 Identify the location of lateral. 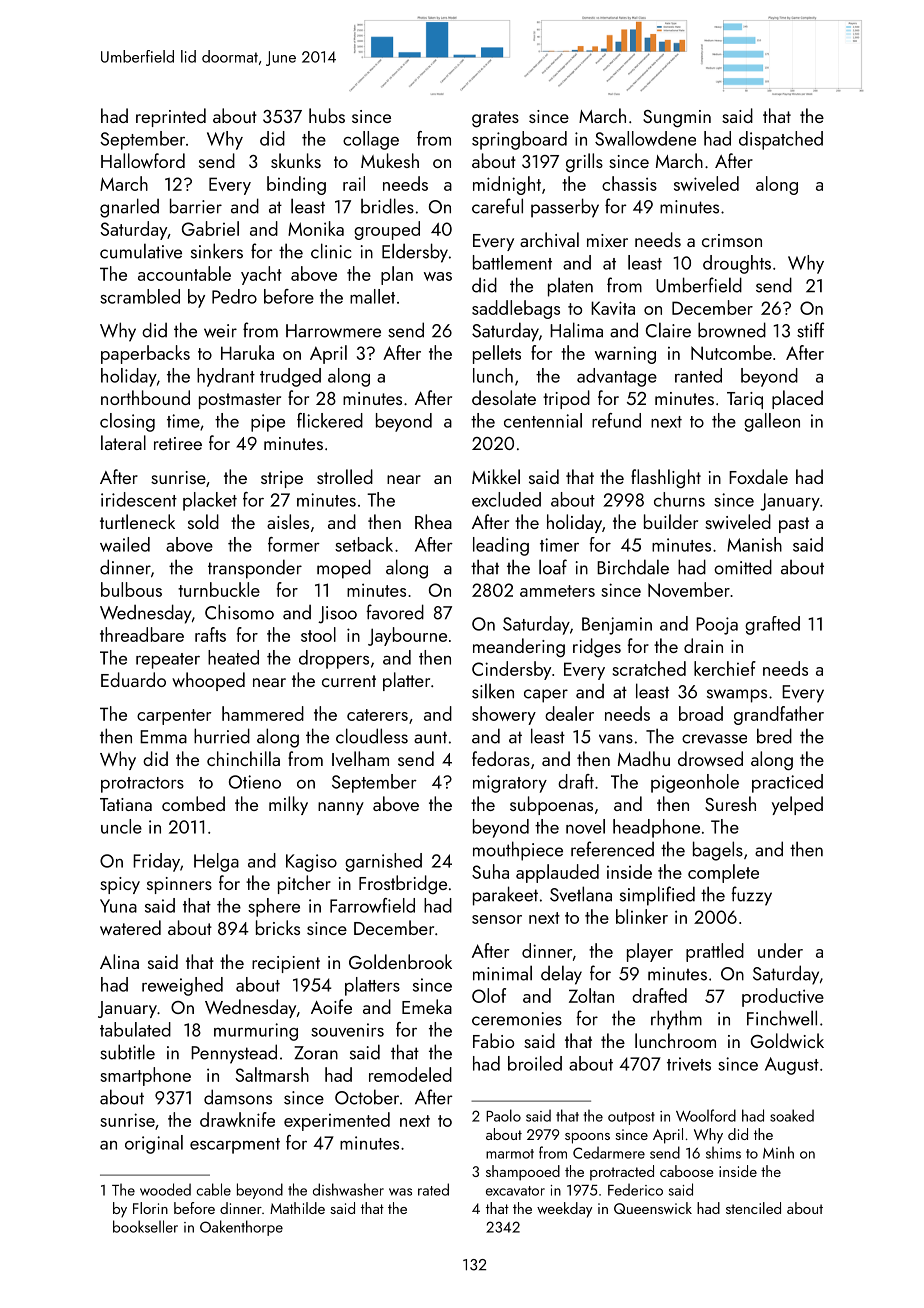
(123, 442).
